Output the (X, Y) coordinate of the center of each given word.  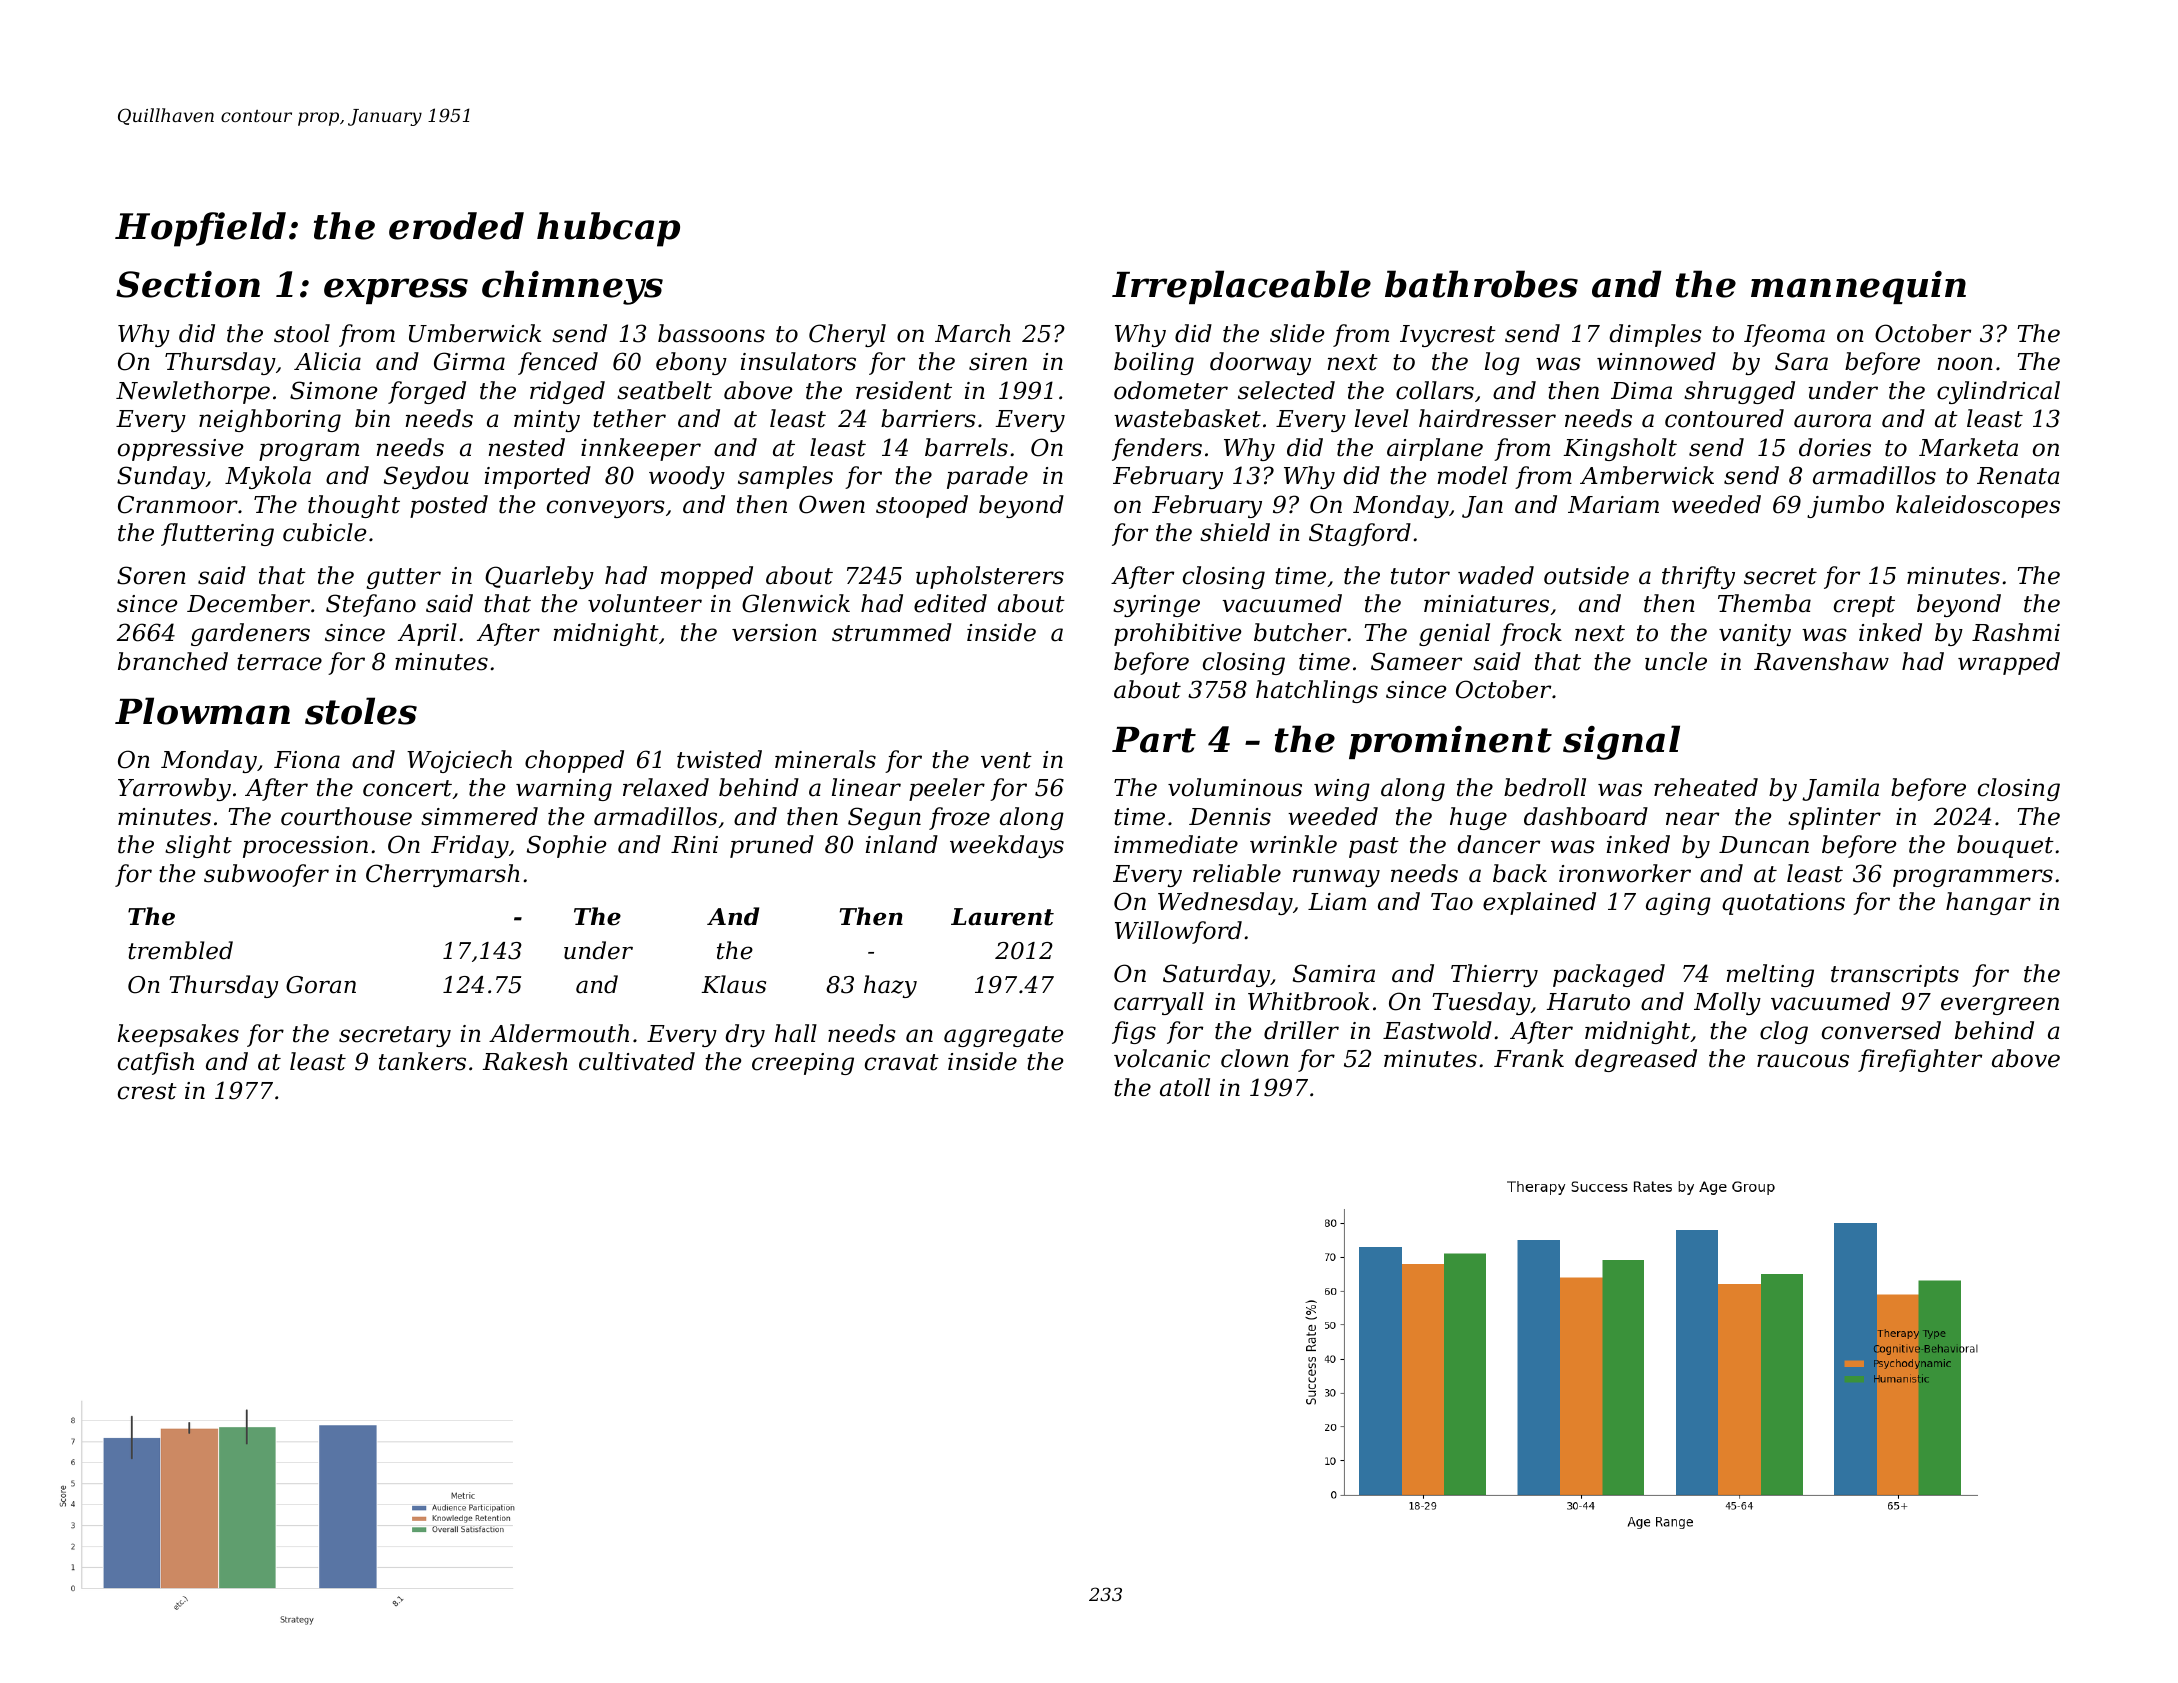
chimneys (572, 287)
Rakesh (525, 1061)
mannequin (1858, 287)
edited (950, 603)
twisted (719, 759)
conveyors (606, 509)
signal (1621, 742)
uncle (1676, 661)
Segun (884, 818)
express (396, 291)
